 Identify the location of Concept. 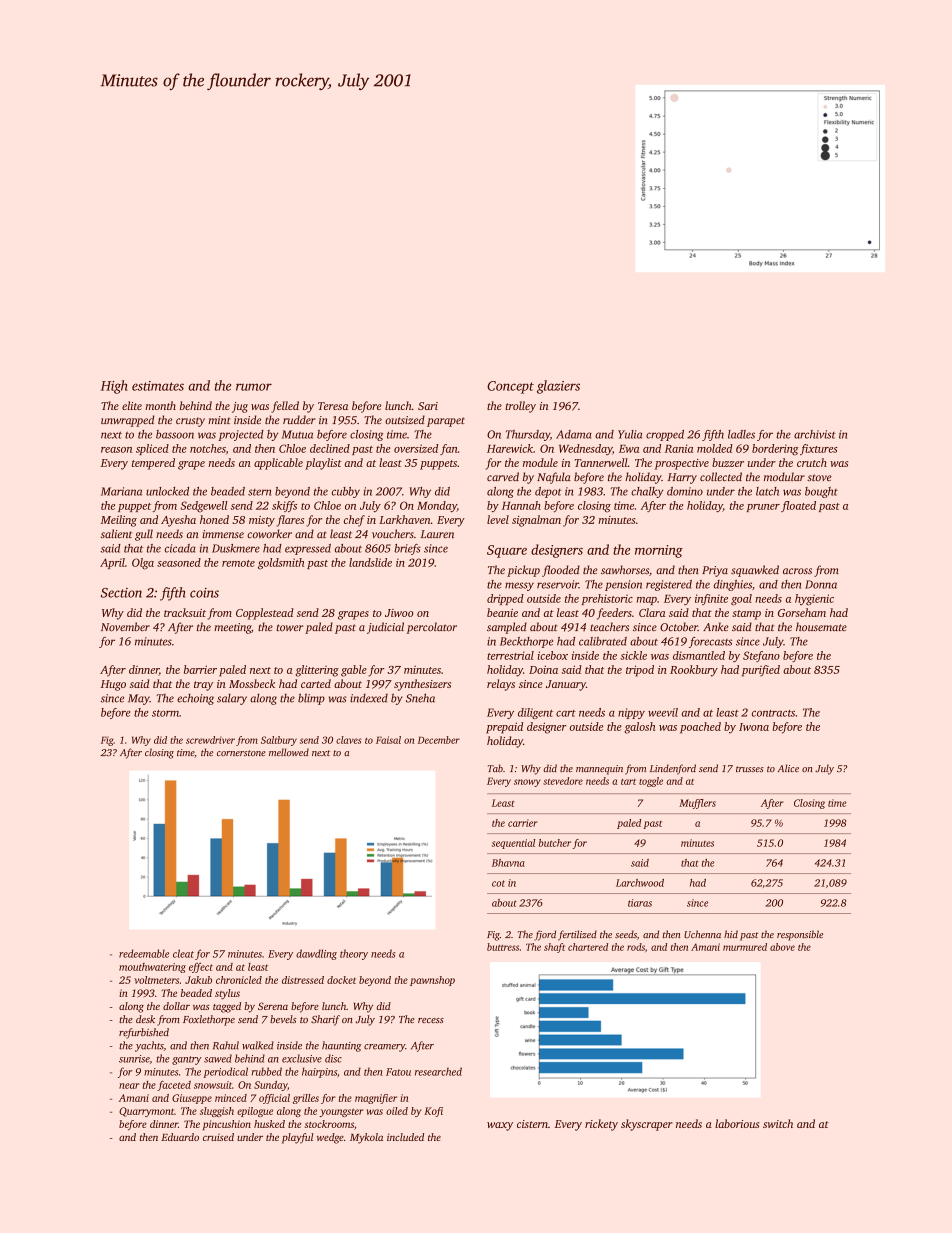
(510, 387).
